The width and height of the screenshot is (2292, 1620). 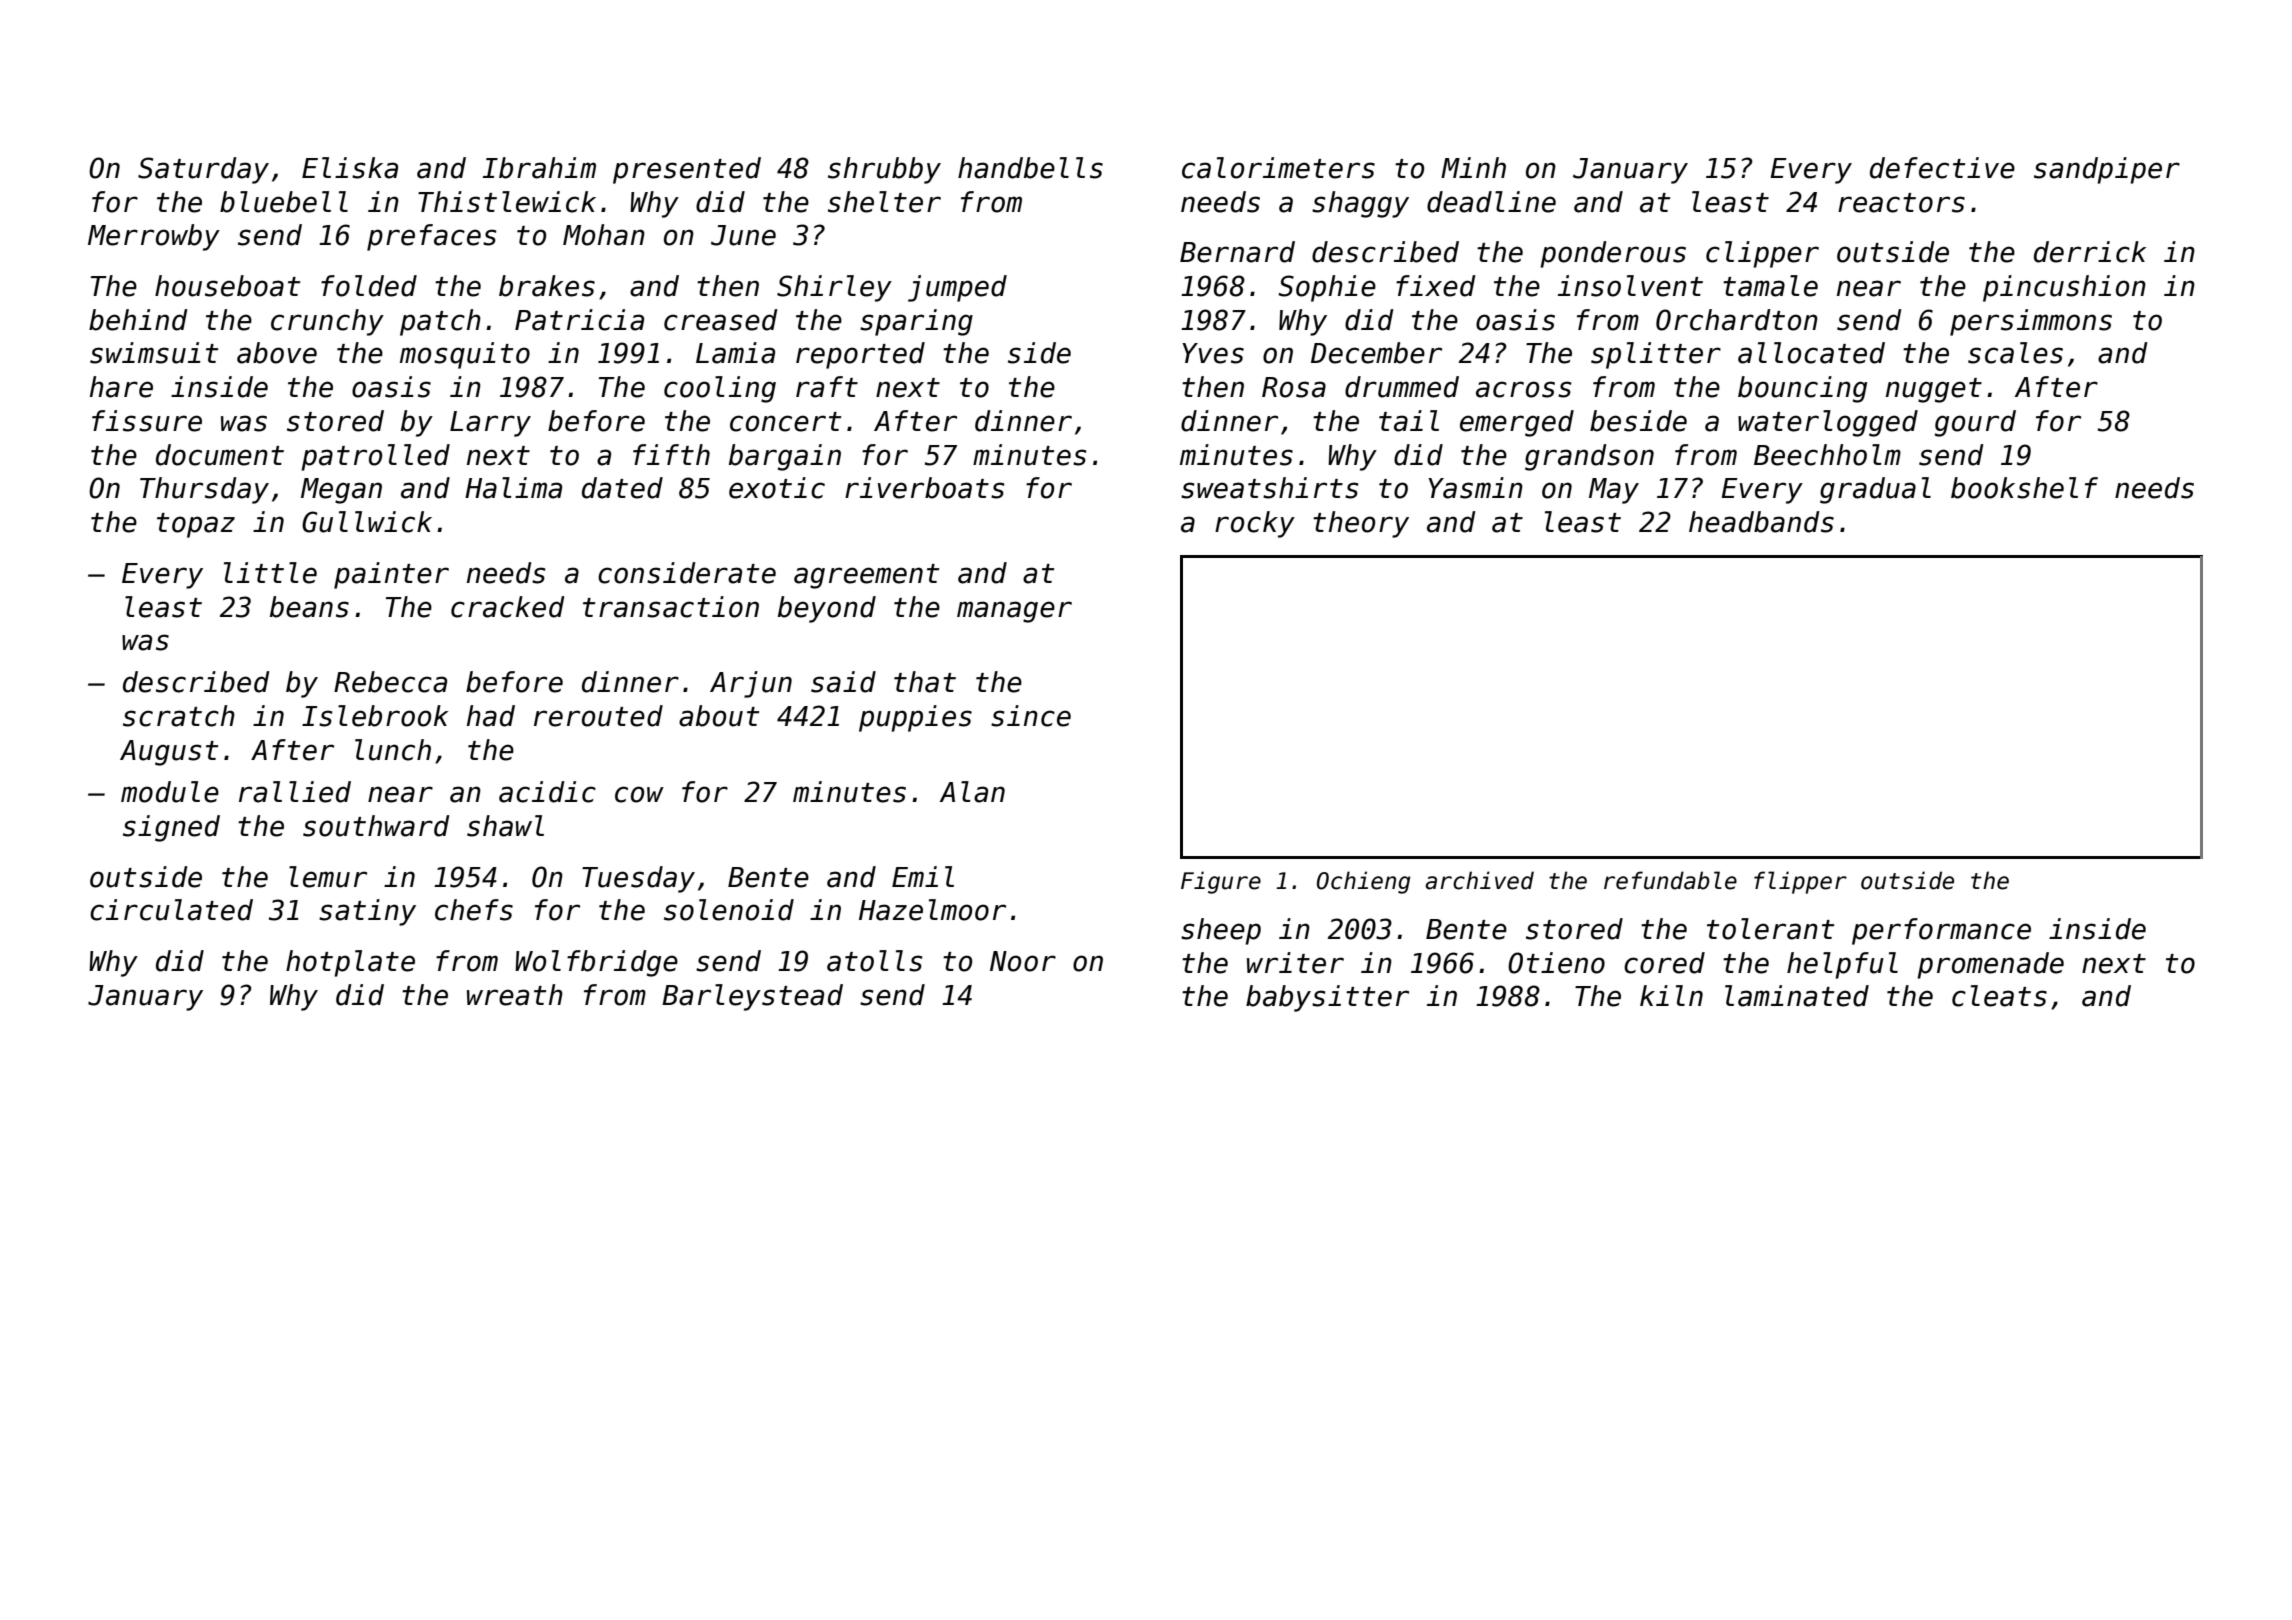 I want to click on refundable, so click(x=1670, y=880).
